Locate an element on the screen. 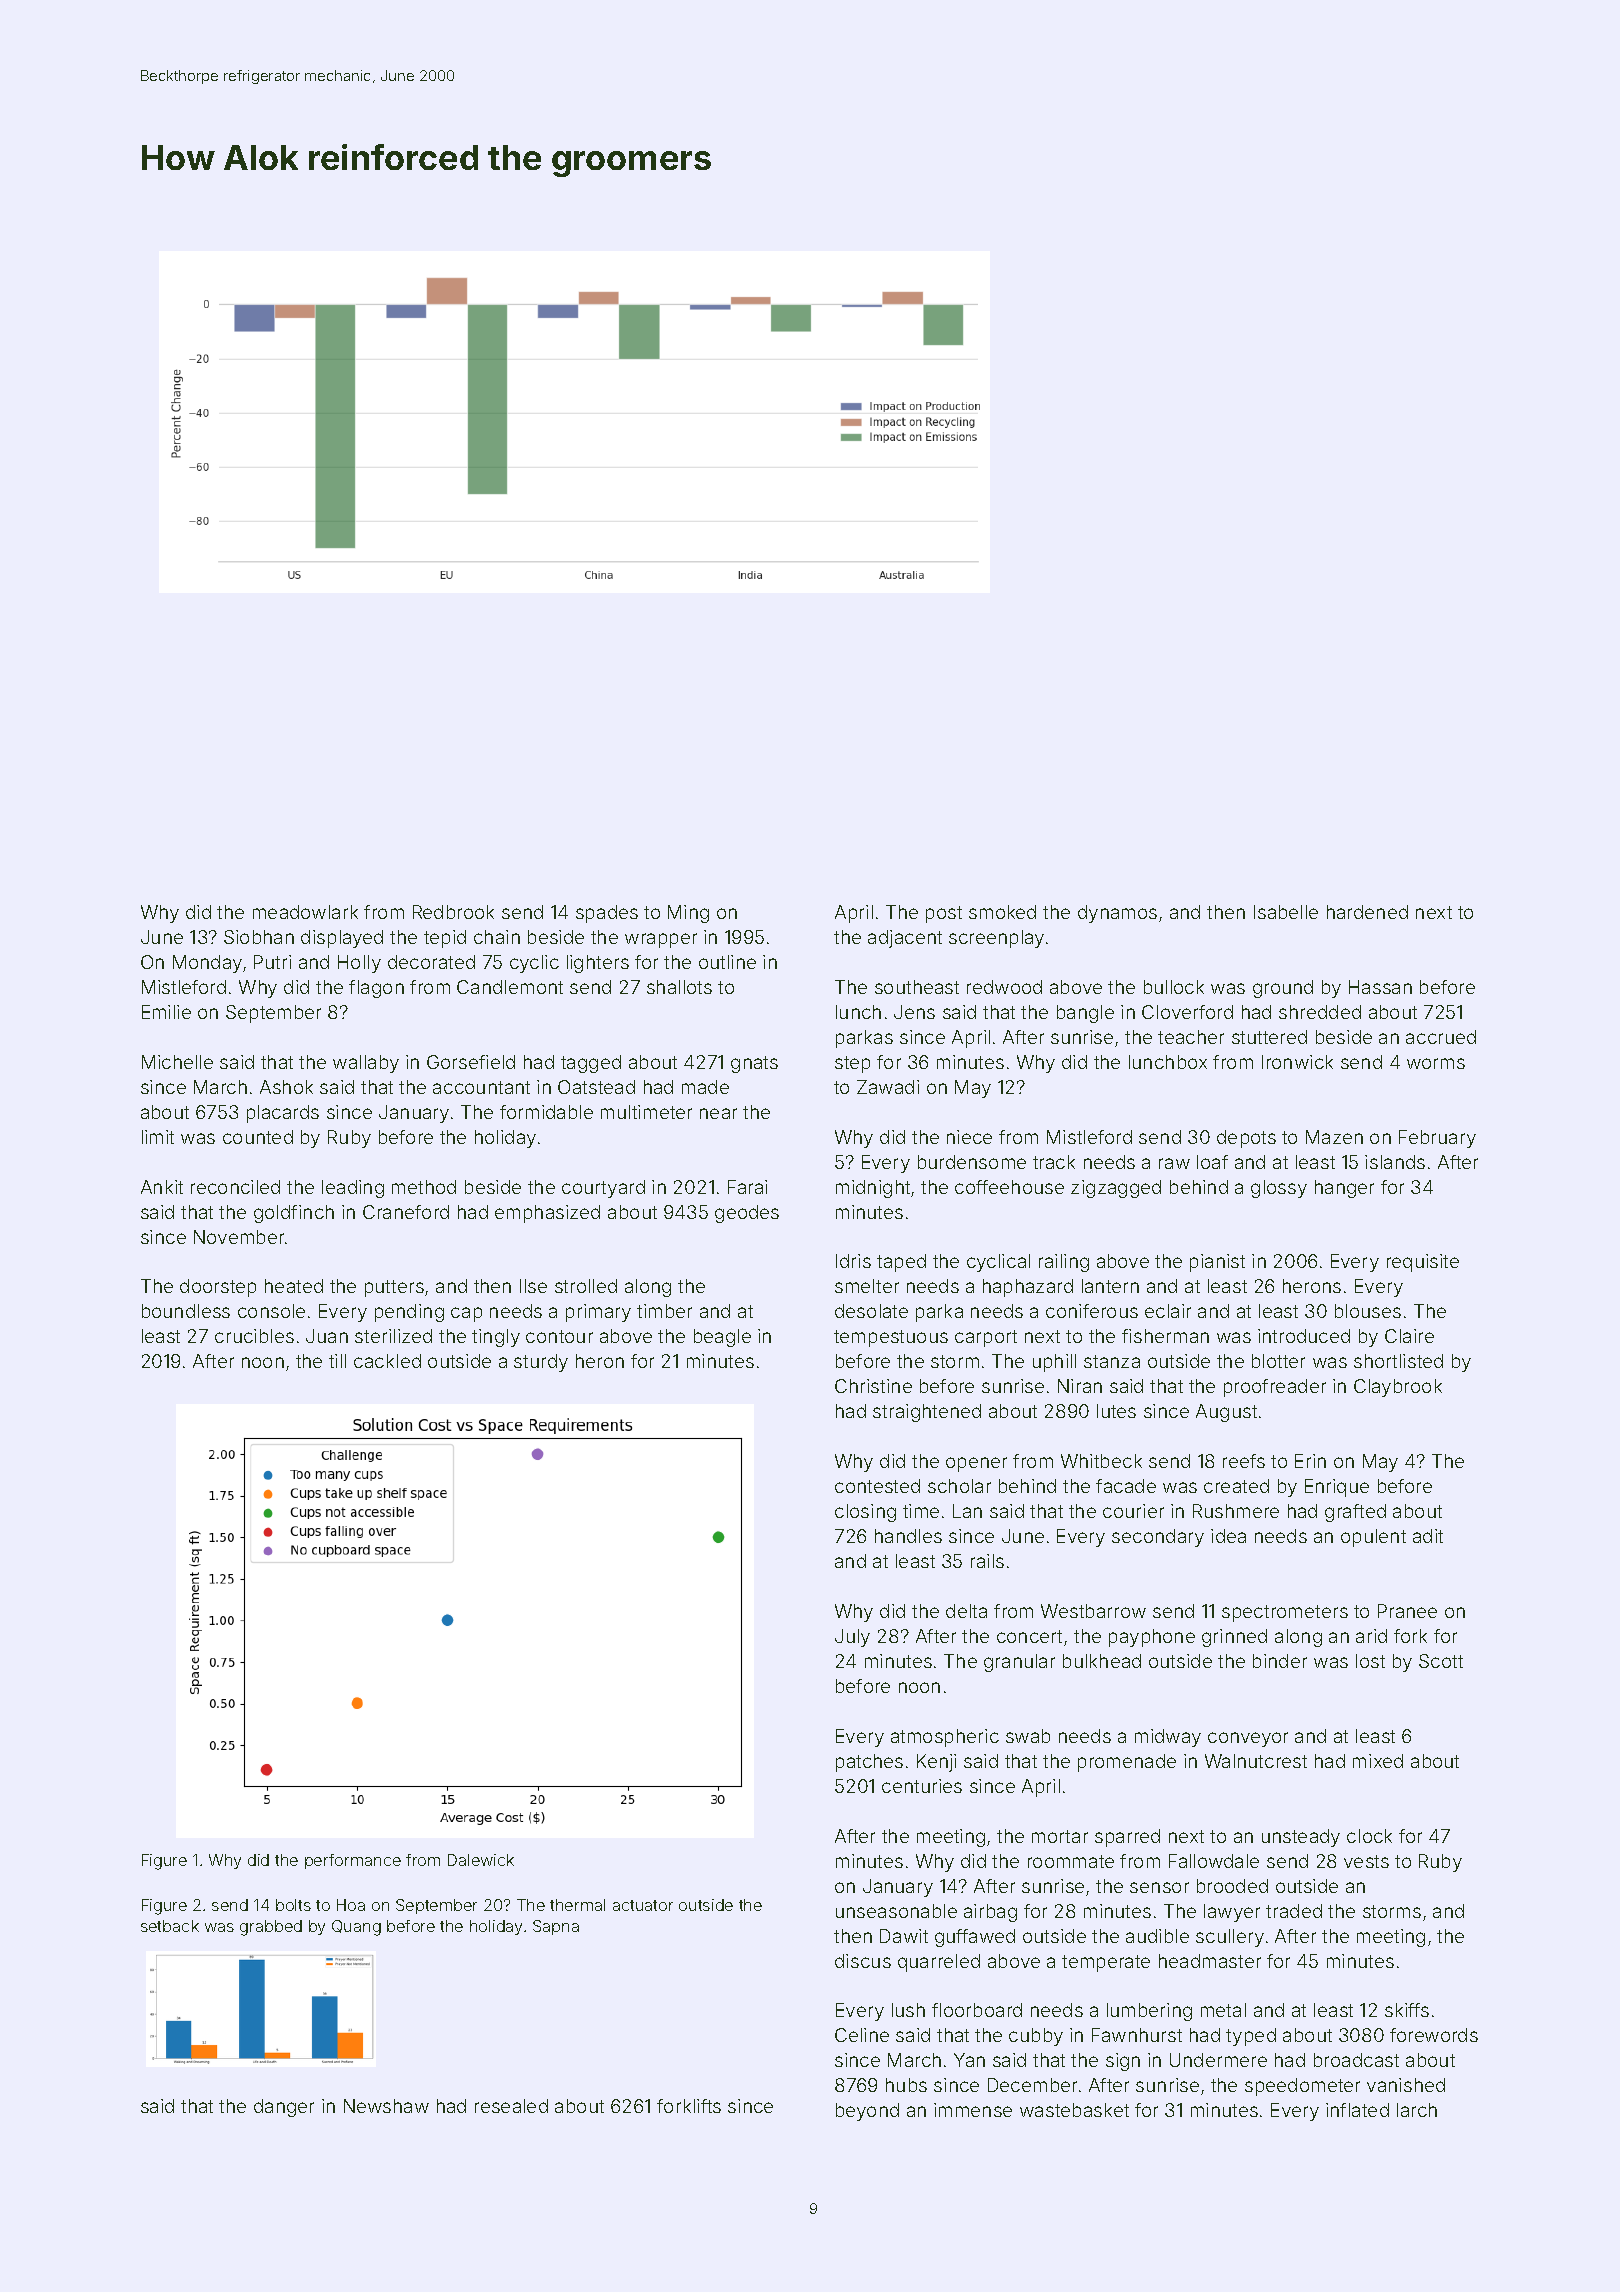  primary is located at coordinates (598, 1313).
